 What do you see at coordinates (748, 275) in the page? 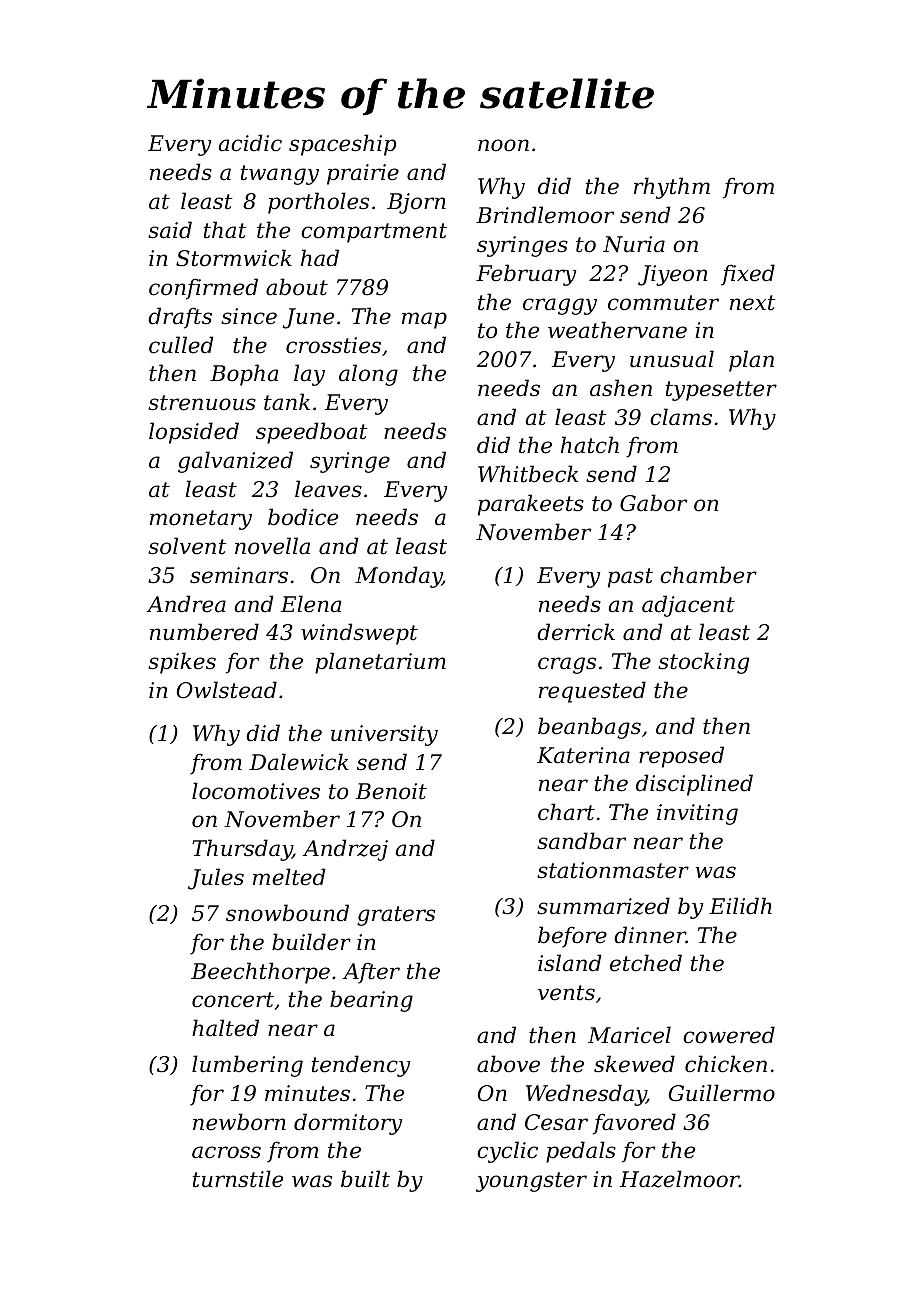
I see `fixed` at bounding box center [748, 275].
